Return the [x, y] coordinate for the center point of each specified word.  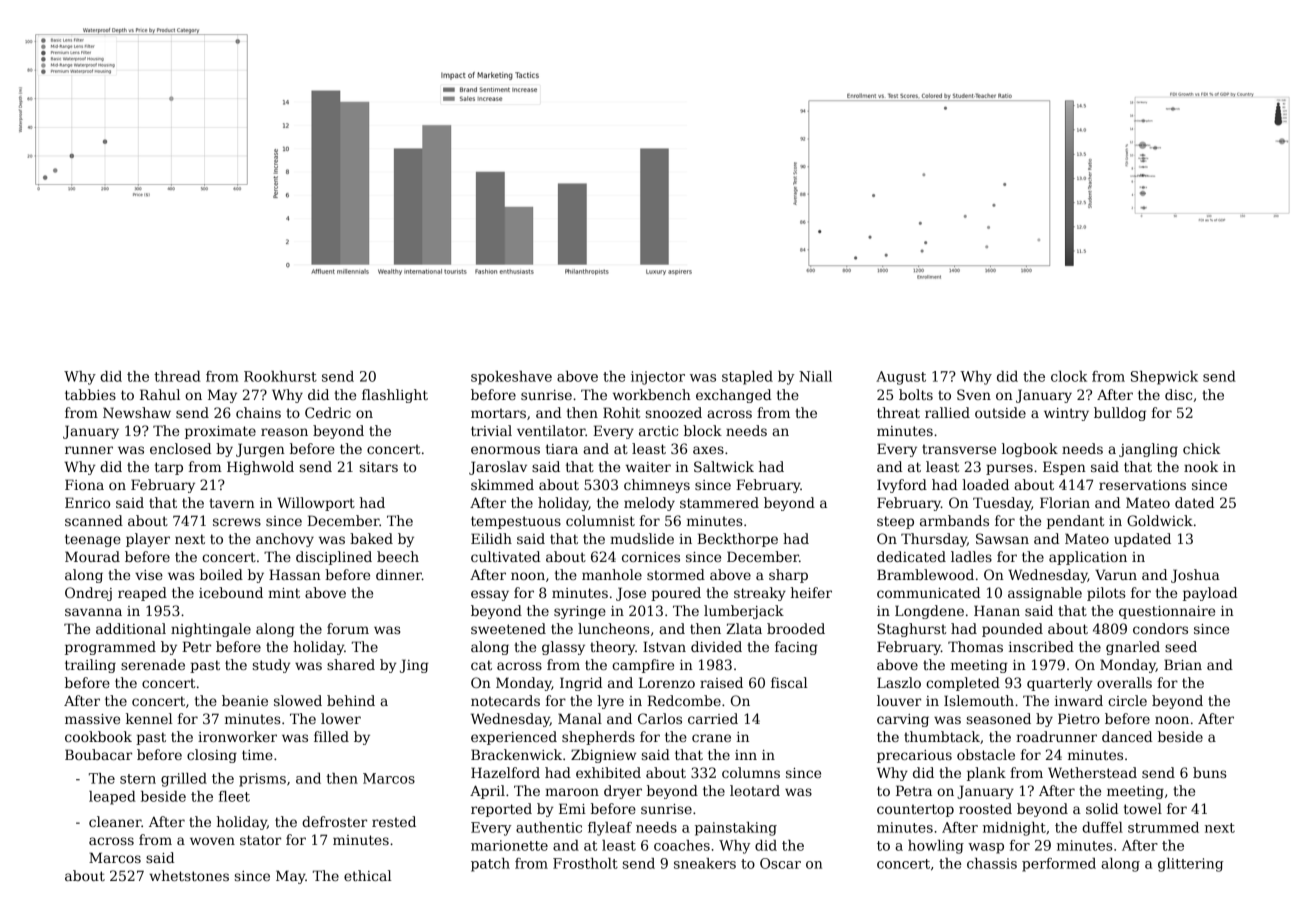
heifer [811, 592]
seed [1181, 646]
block [703, 430]
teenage [93, 540]
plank [986, 774]
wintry [1066, 414]
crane [711, 738]
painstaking [736, 829]
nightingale [211, 630]
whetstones [189, 875]
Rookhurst [280, 376]
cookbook [98, 736]
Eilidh [491, 538]
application [1088, 558]
